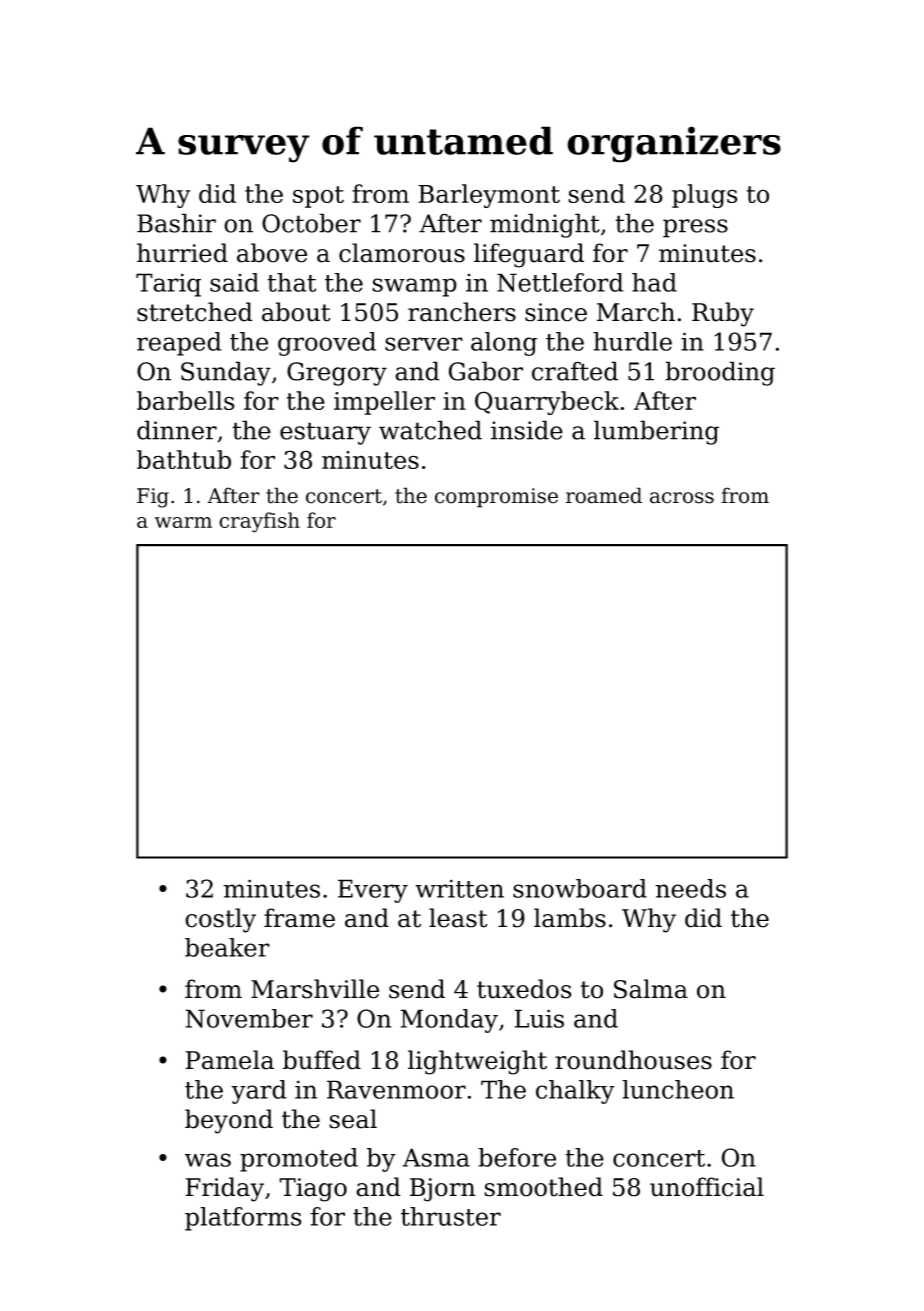  What do you see at coordinates (705, 196) in the document?
I see `plugs` at bounding box center [705, 196].
